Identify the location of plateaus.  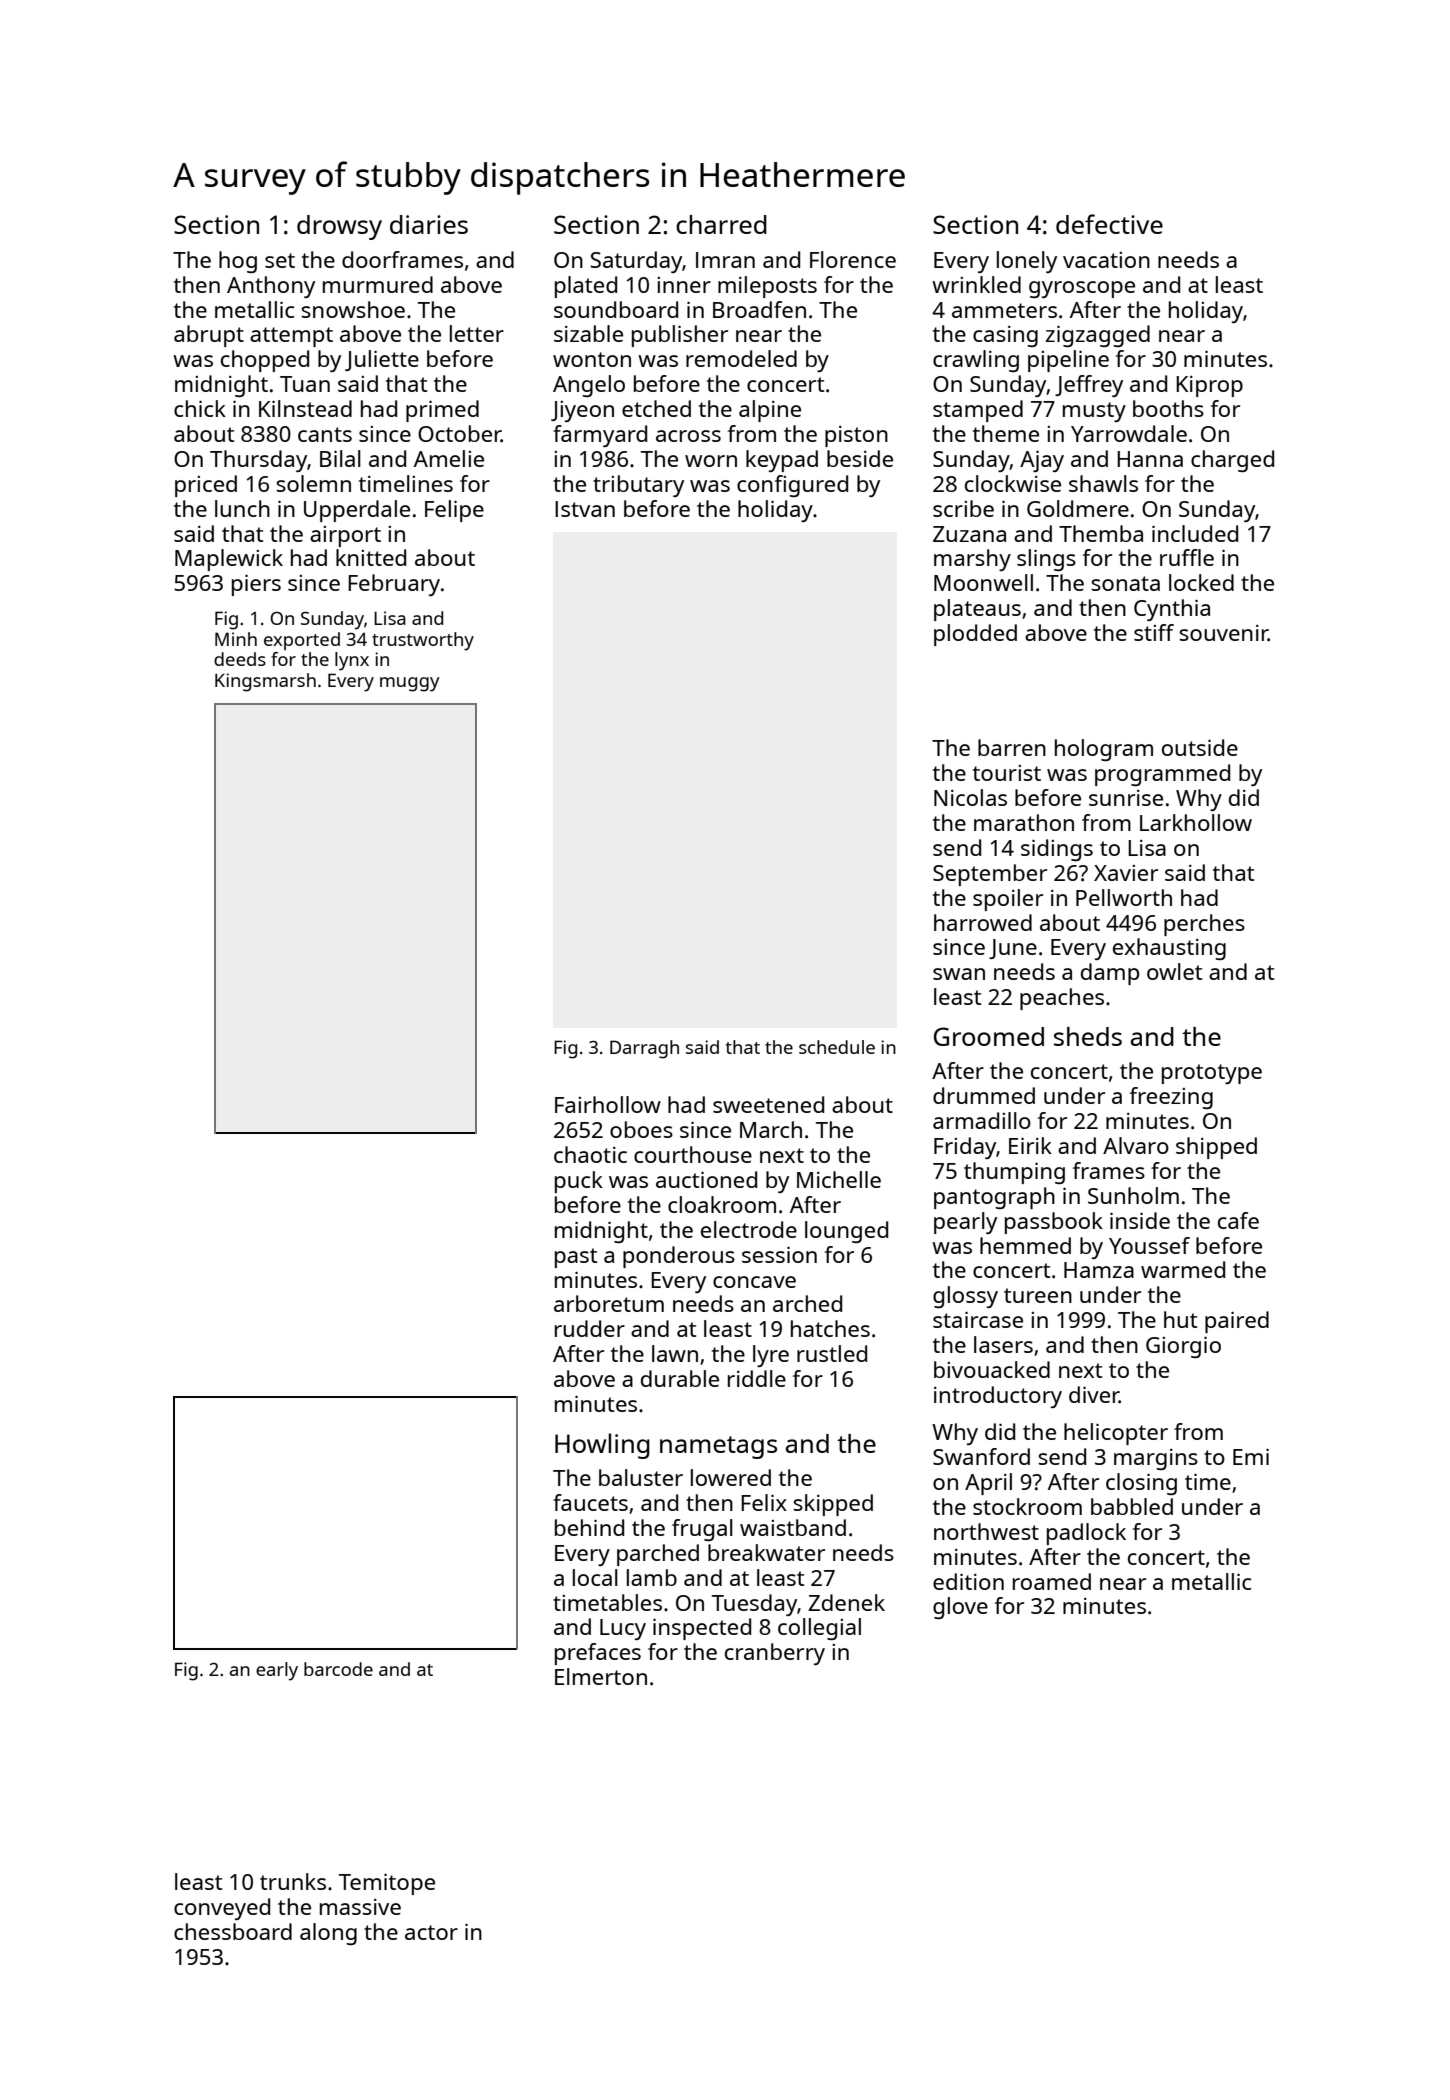
(977, 610).
